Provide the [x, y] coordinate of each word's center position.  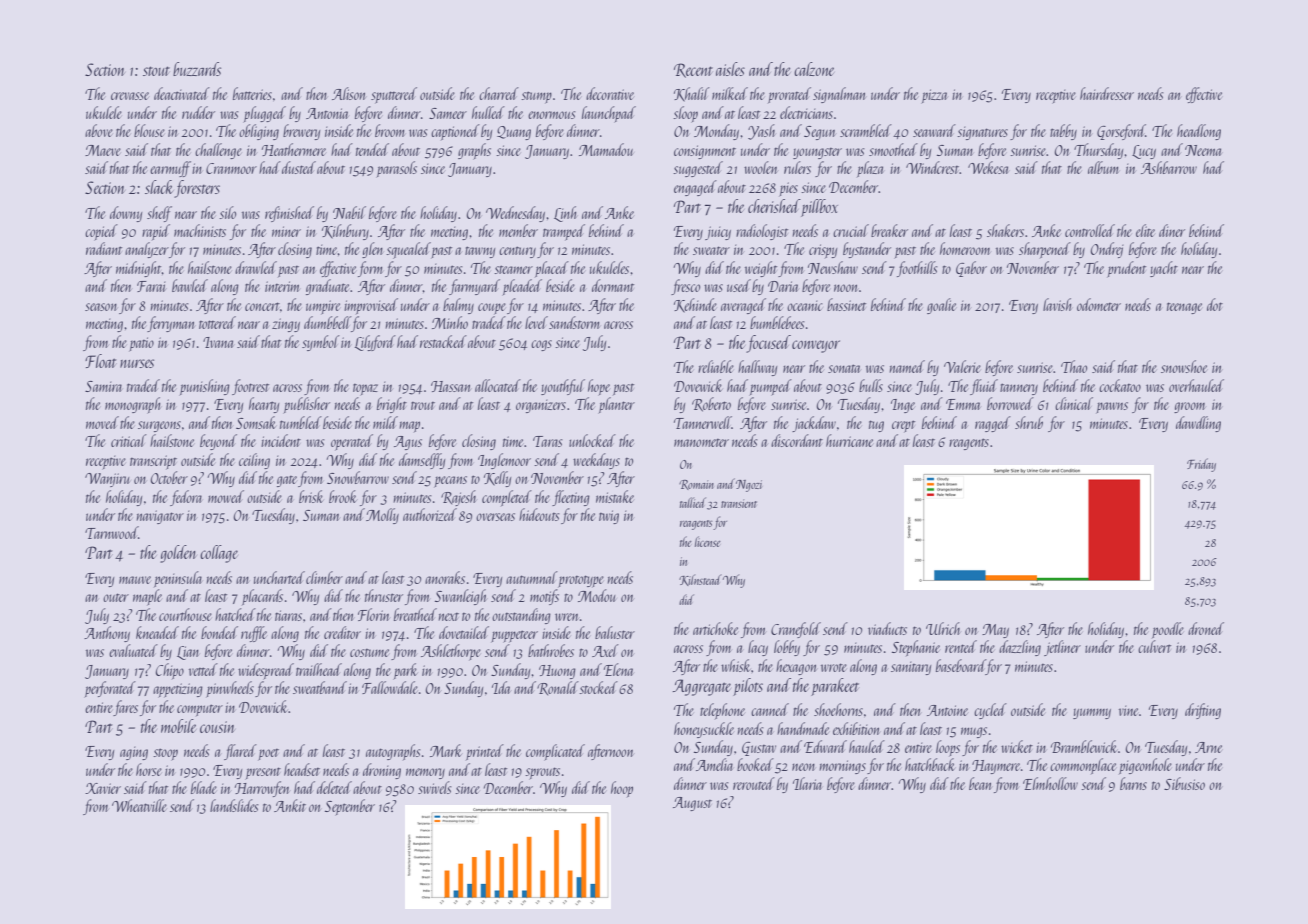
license [708, 541]
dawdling [1198, 424]
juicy [718, 233]
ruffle [254, 634]
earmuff [170, 169]
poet [268, 755]
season [101, 307]
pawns [1112, 408]
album [1103, 167]
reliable [716, 366]
